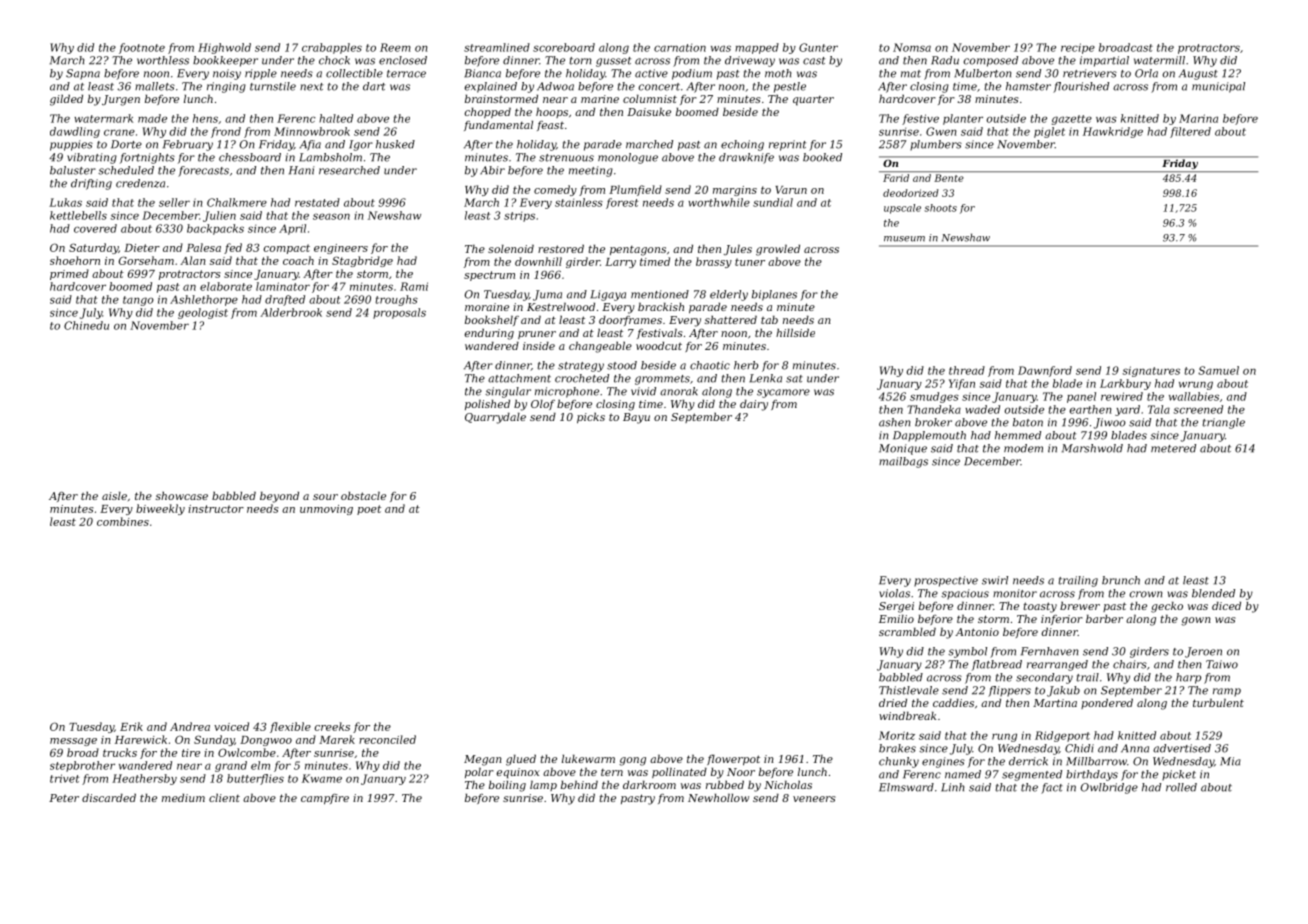 This screenshot has height=924, width=1308. Describe the element at coordinates (247, 752) in the screenshot. I see `Owlcombe` at that location.
